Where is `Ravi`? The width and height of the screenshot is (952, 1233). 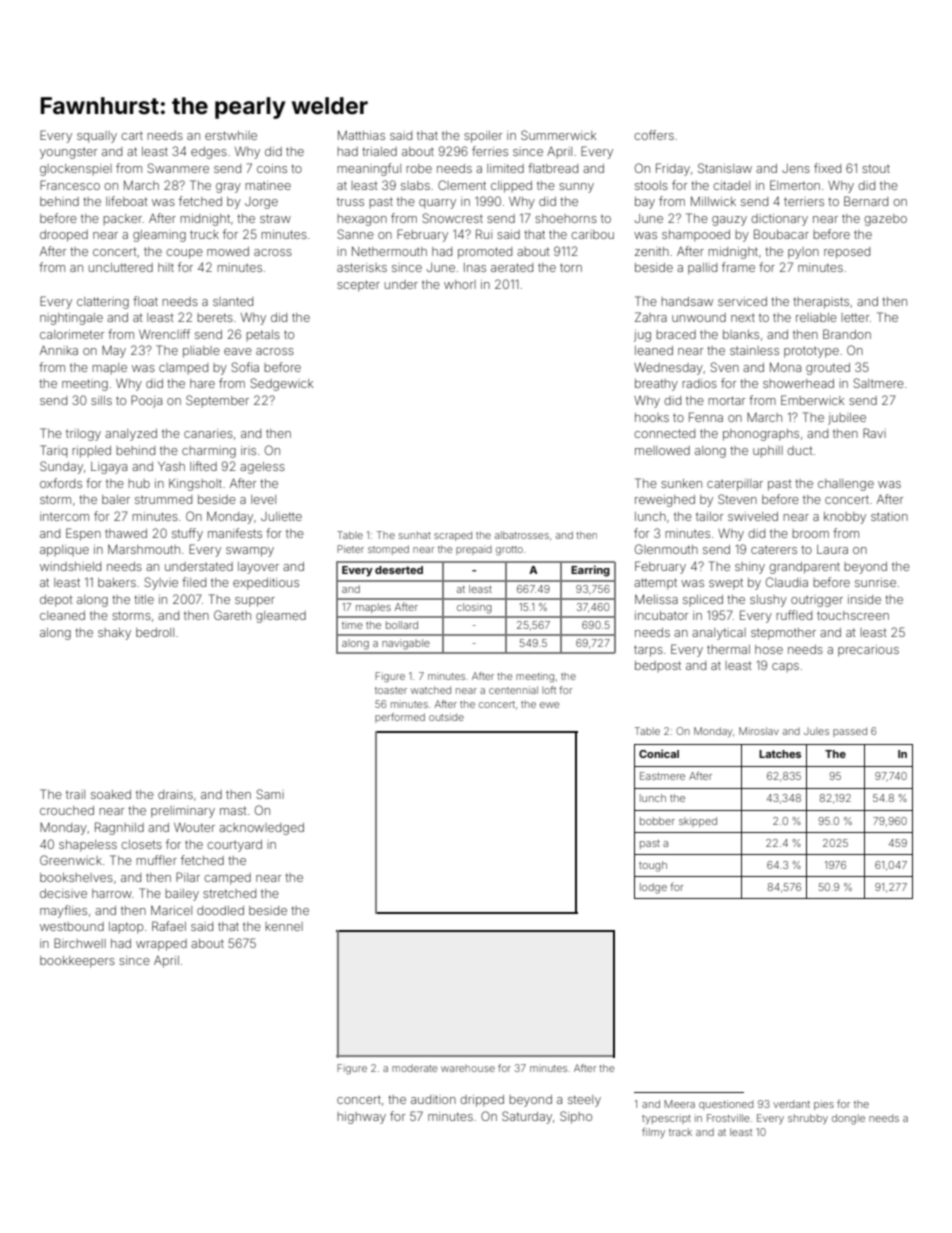
Ravi is located at coordinates (874, 433).
